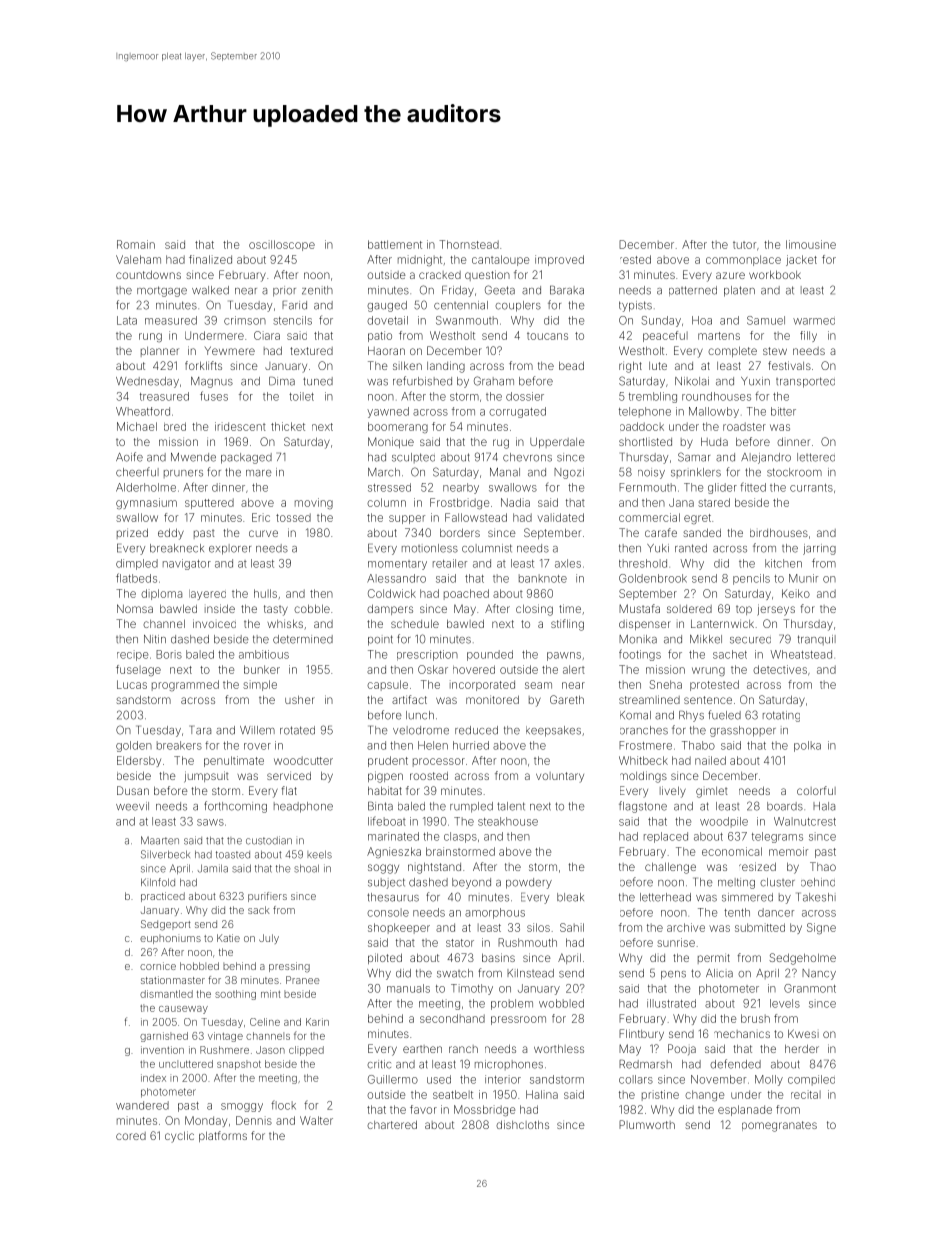  I want to click on illustrated, so click(671, 1003).
